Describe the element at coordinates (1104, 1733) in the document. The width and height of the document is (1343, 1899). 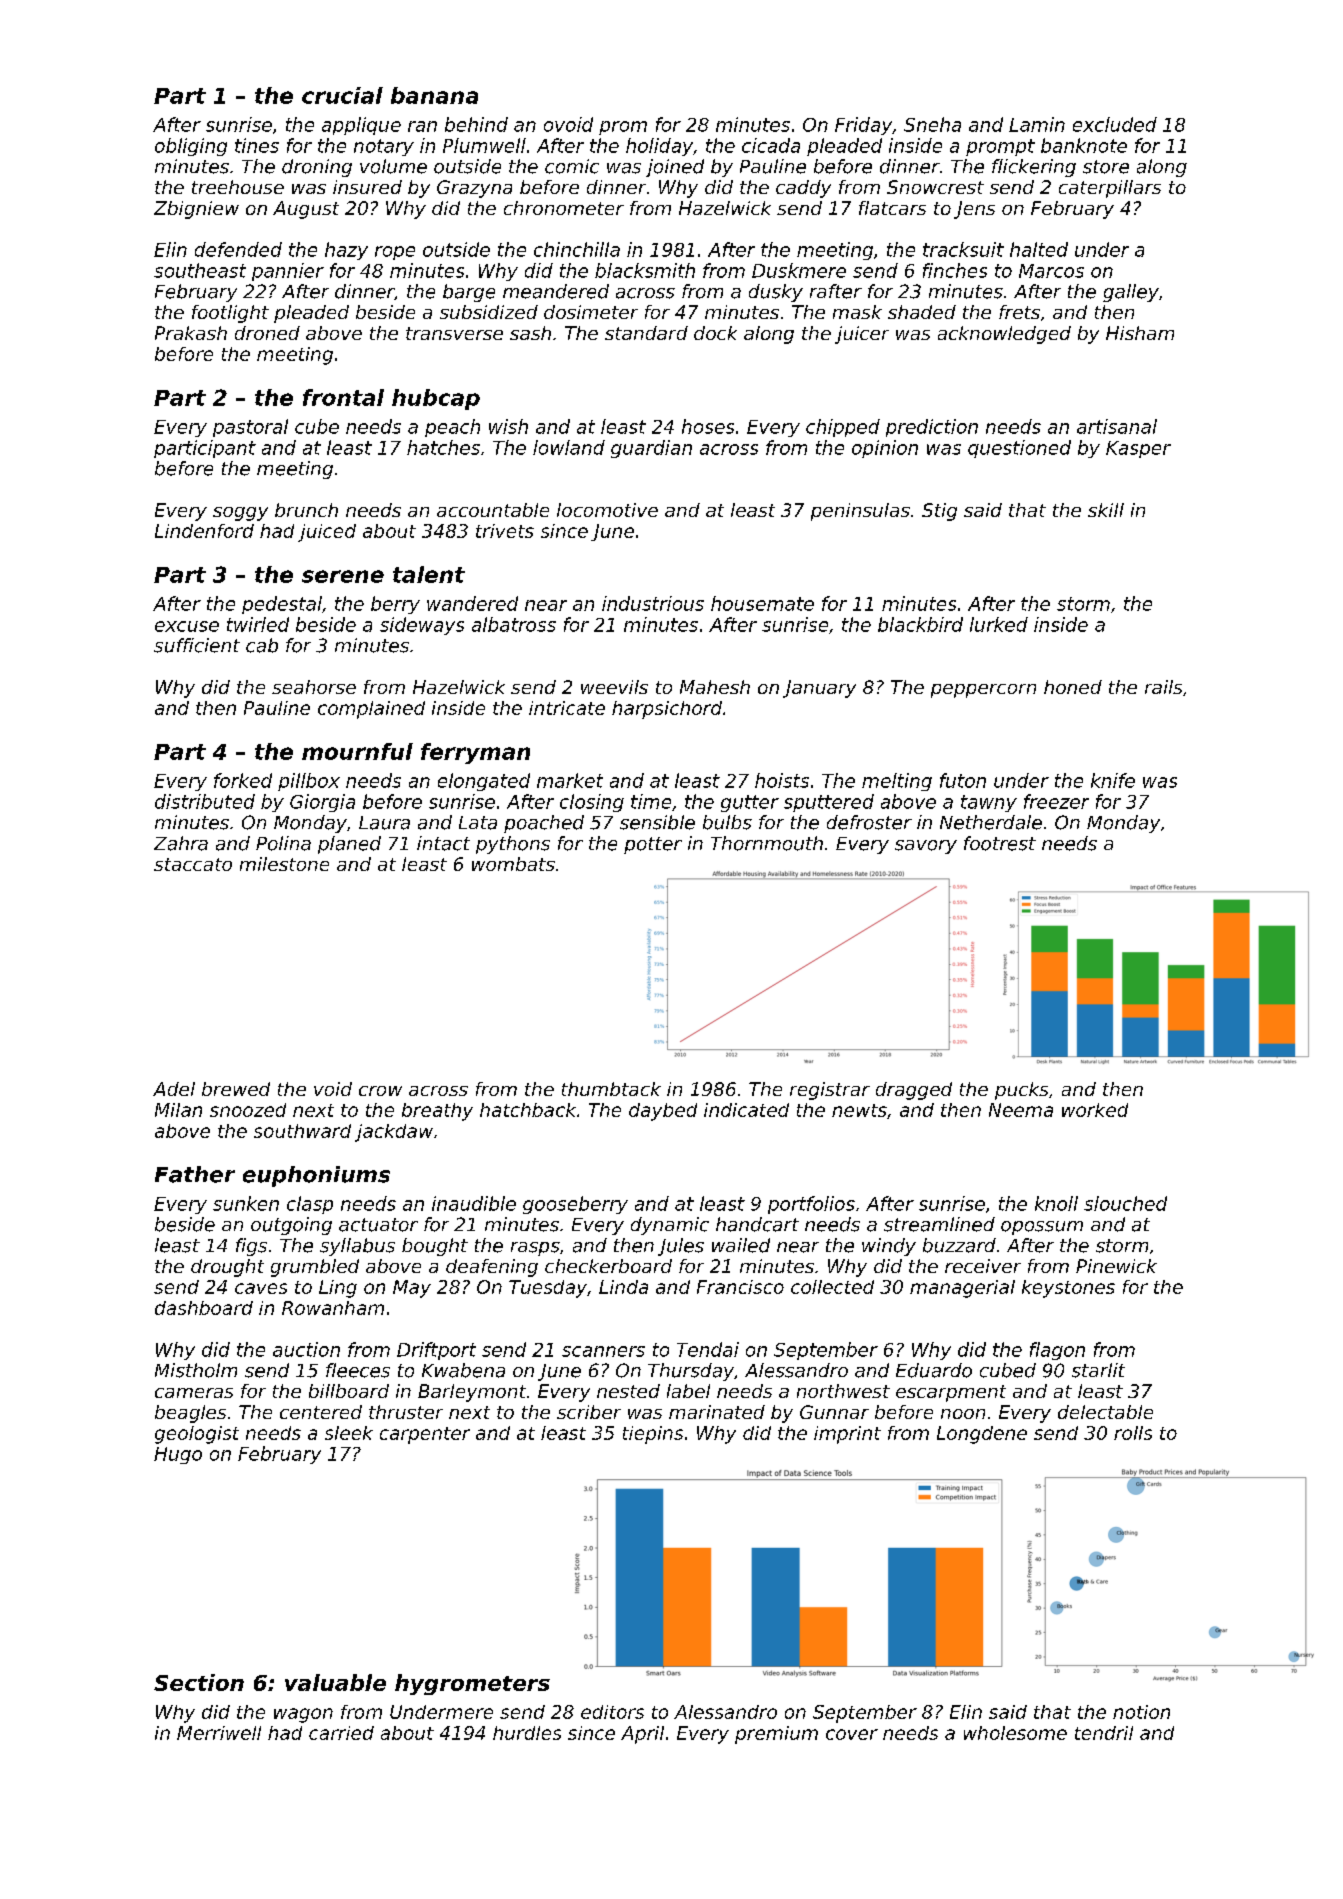
I see `tendril` at that location.
